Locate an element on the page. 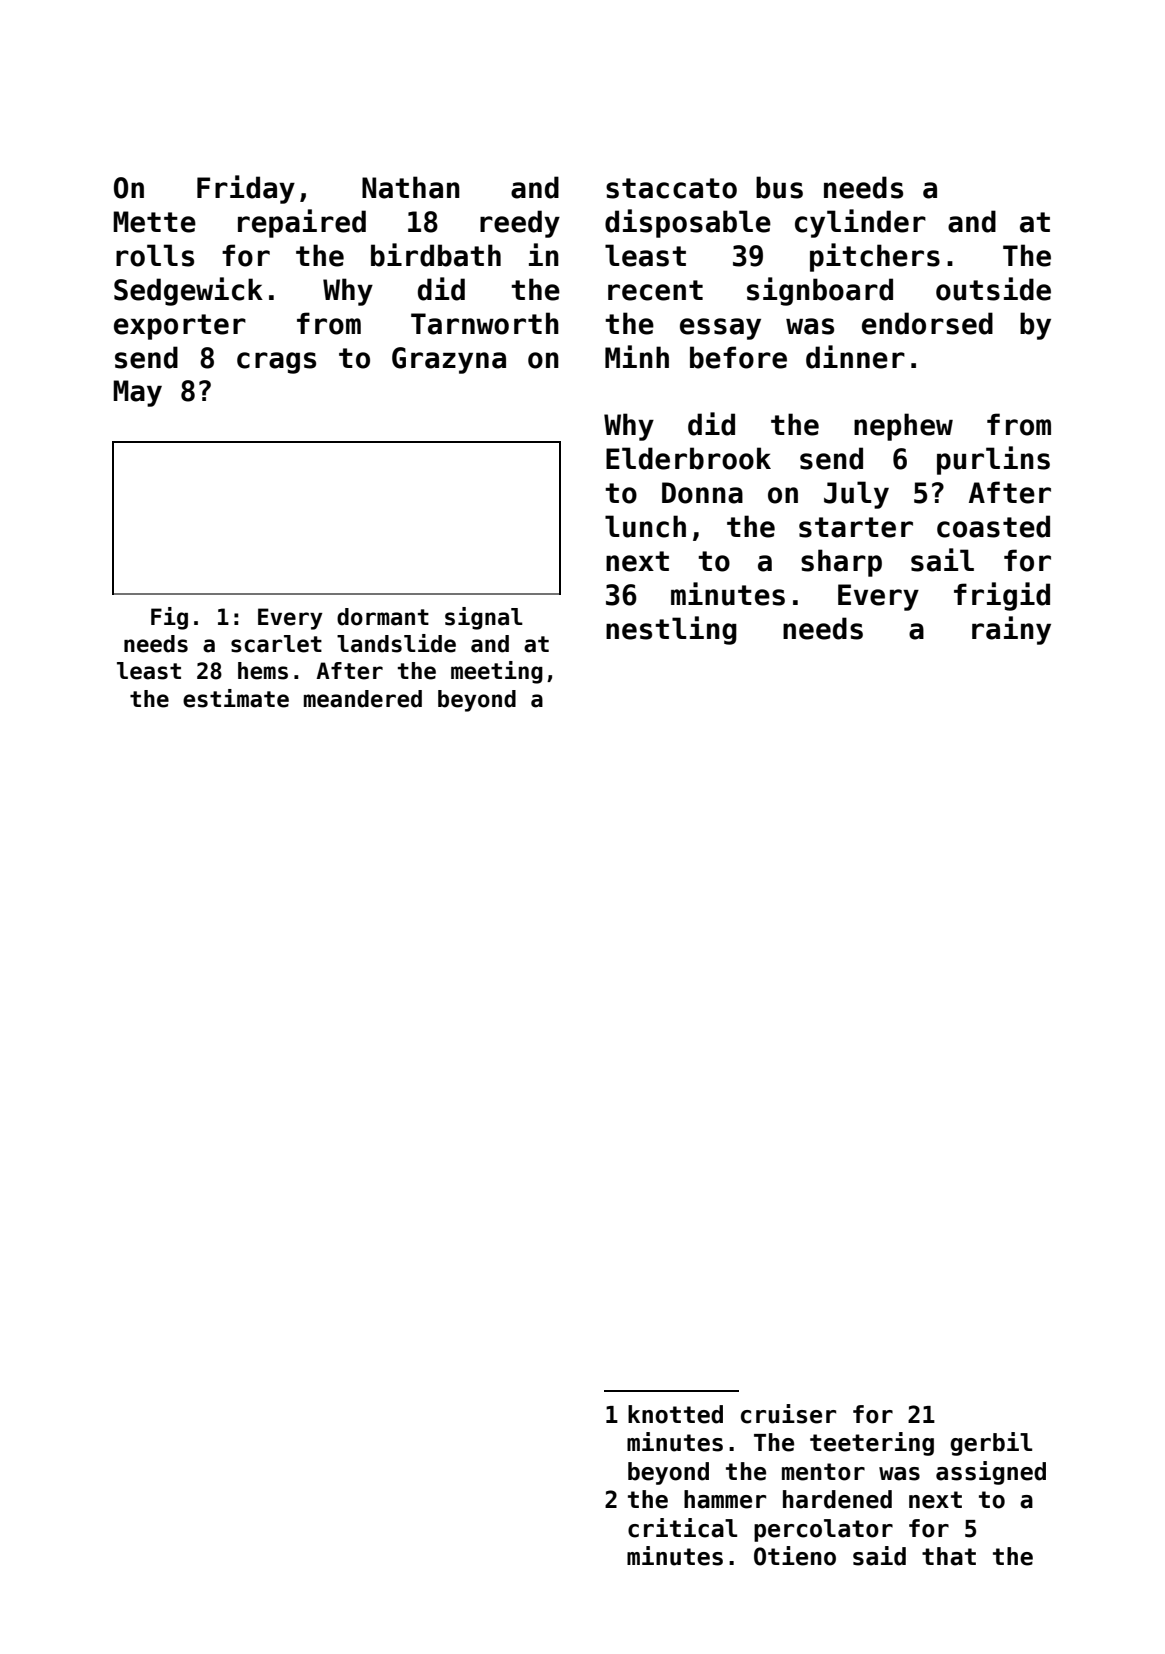 This image has height=1654, width=1165. outside is located at coordinates (993, 289).
